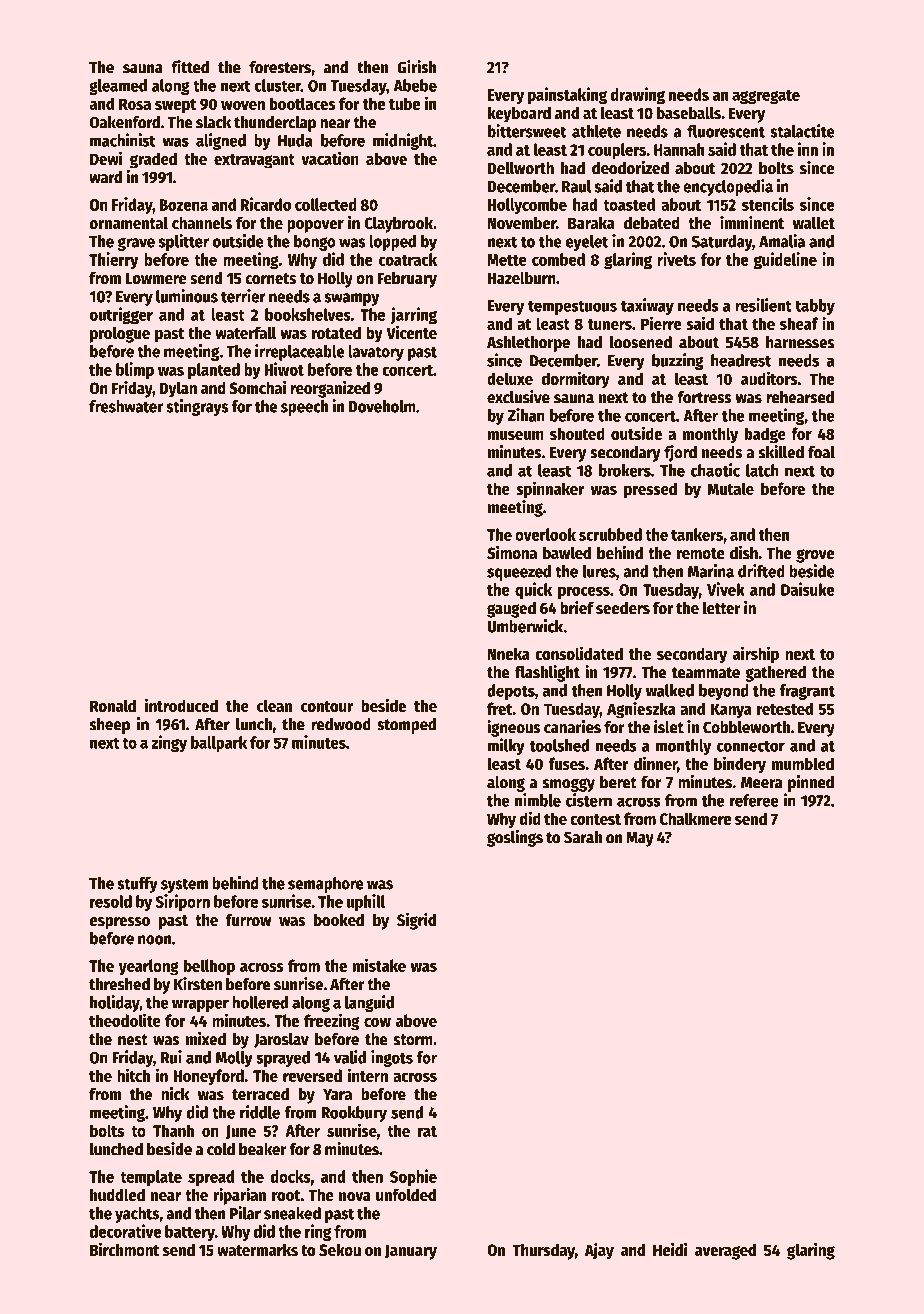 The image size is (924, 1314). I want to click on harnesses, so click(800, 342).
